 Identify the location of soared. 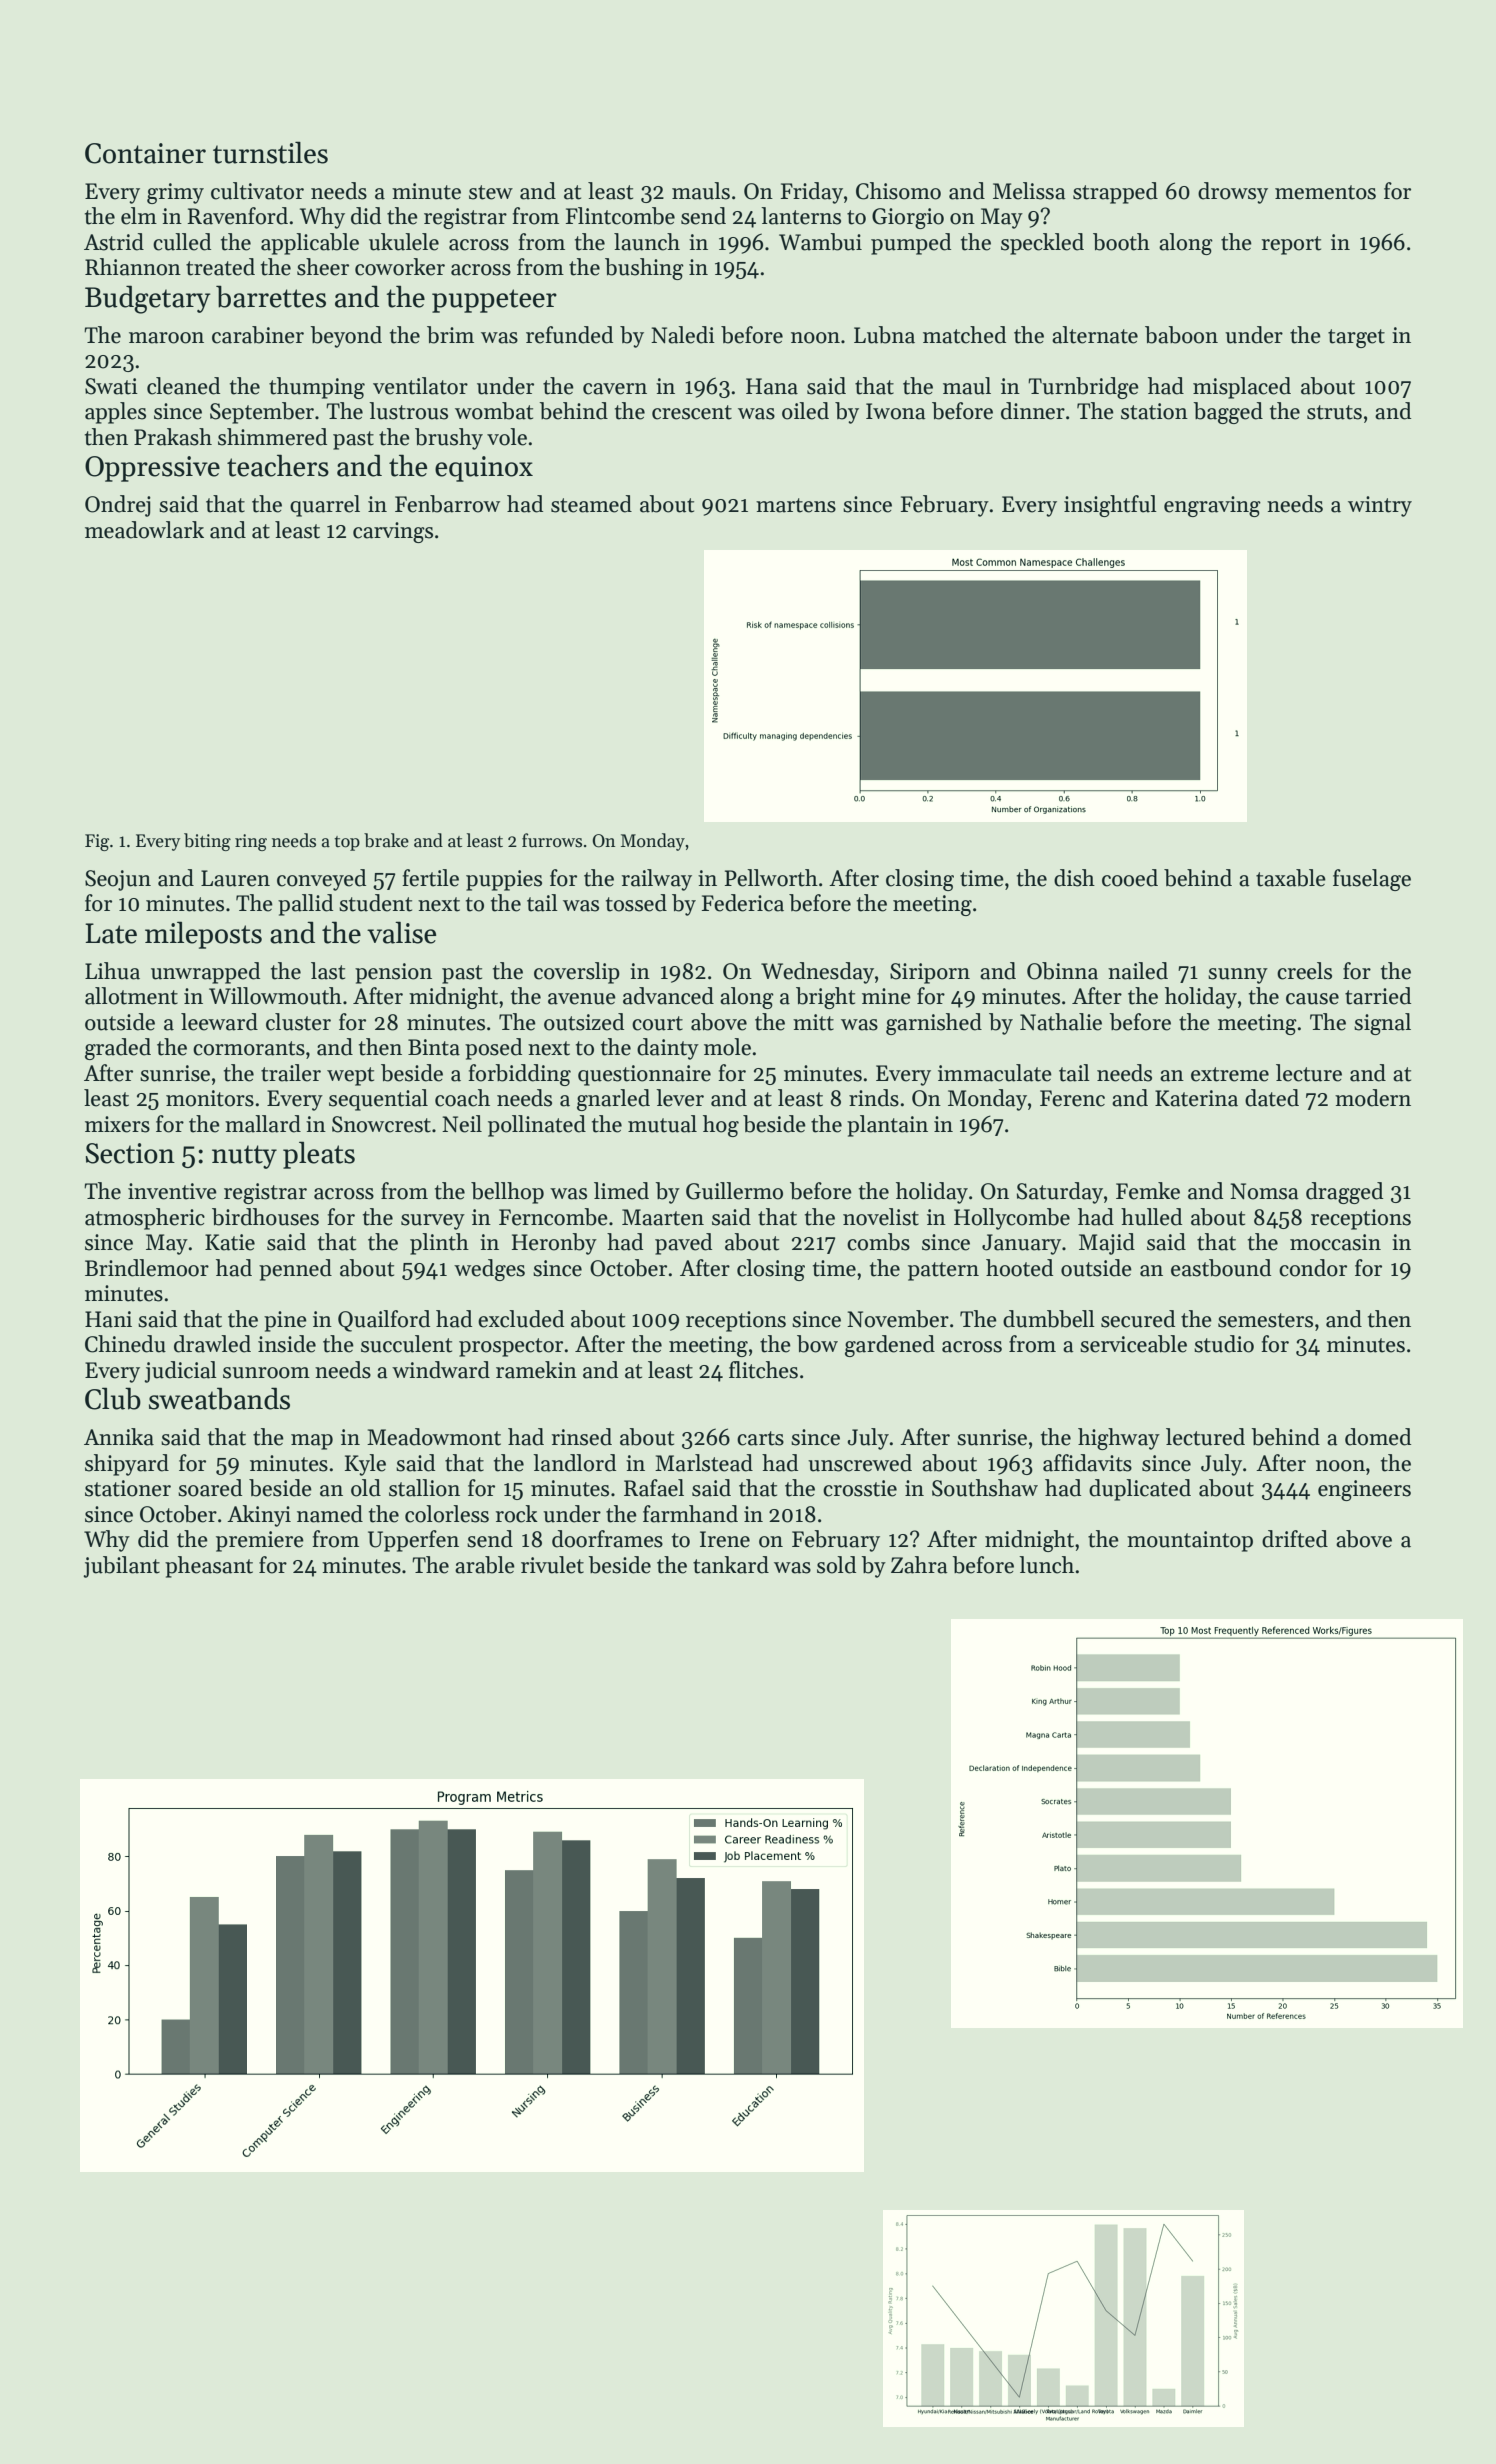
(210, 1488).
